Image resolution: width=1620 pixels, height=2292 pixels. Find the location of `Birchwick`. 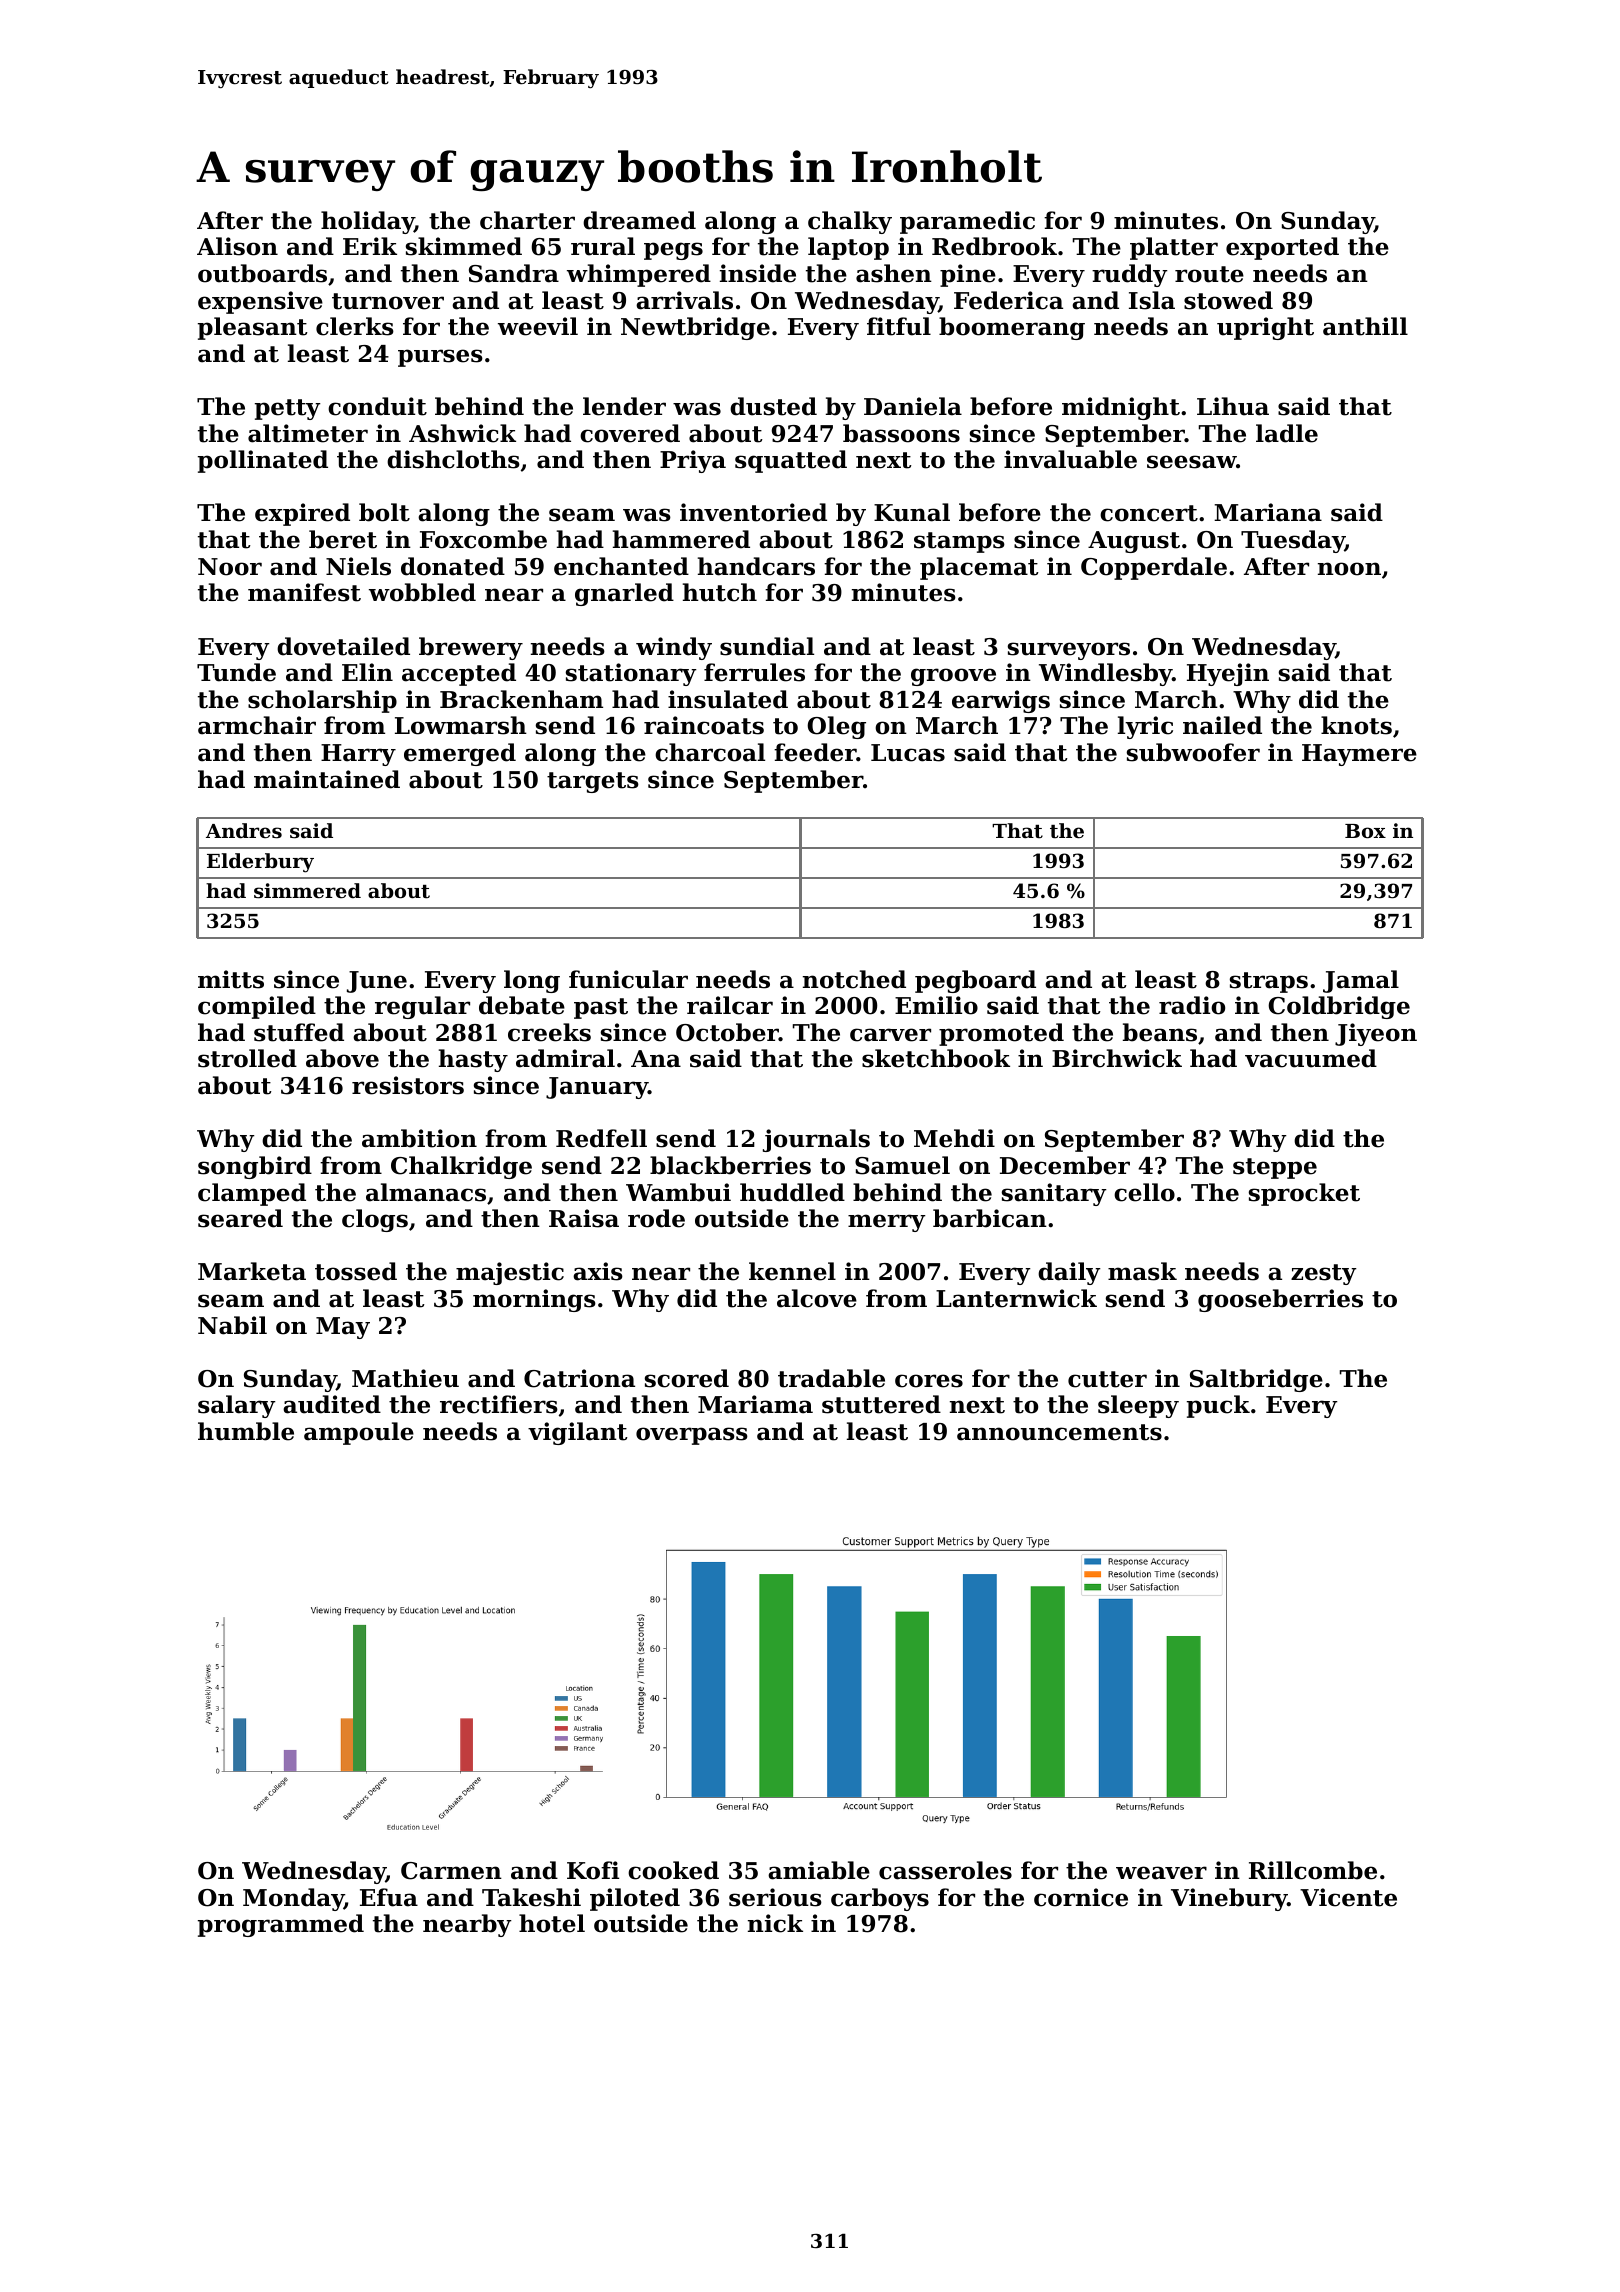

Birchwick is located at coordinates (1117, 1058).
